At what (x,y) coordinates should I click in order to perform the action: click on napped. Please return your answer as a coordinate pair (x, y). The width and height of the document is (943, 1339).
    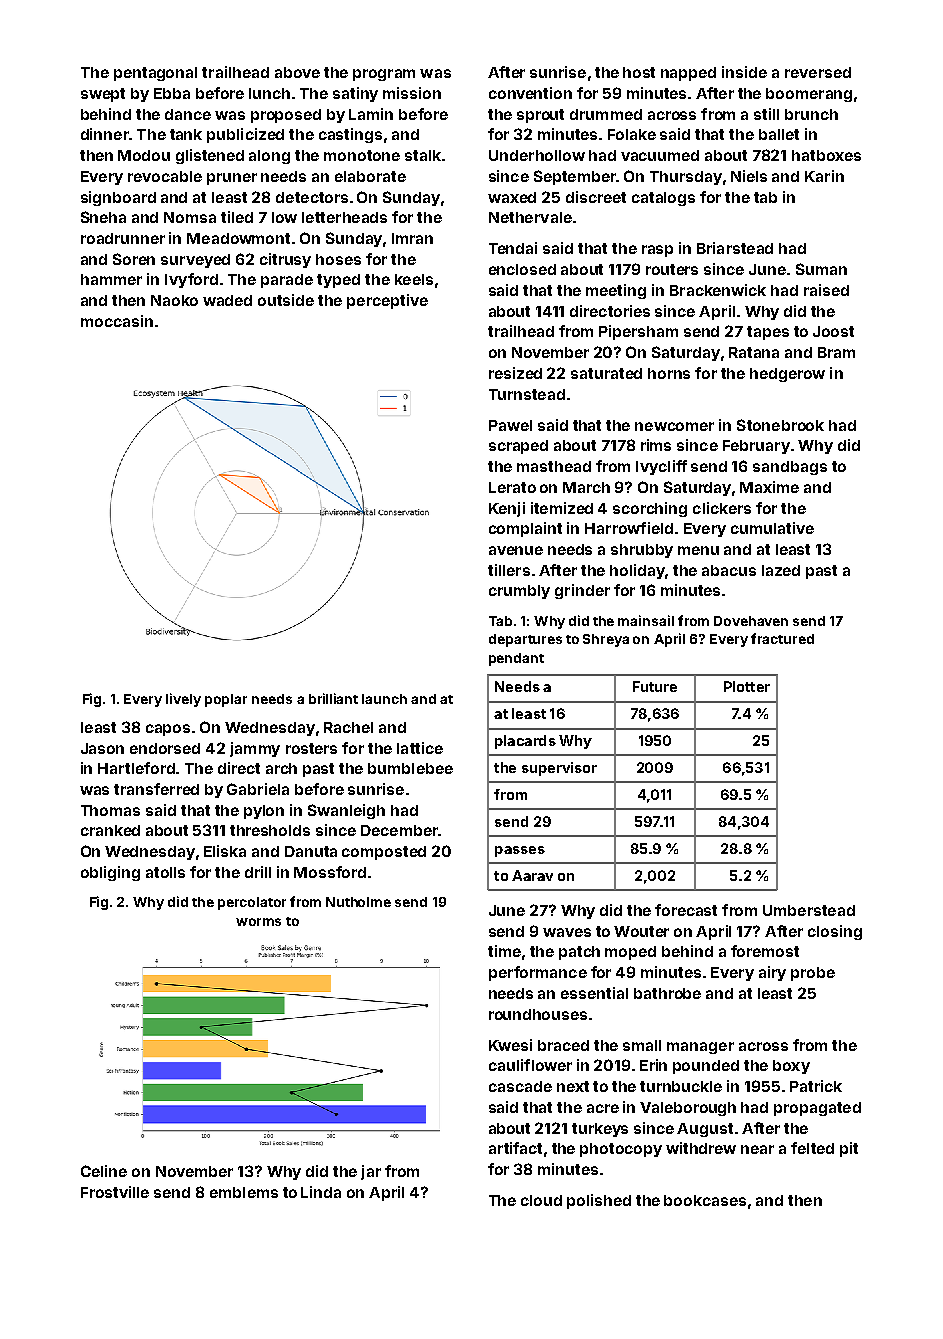
    Looking at the image, I should click on (688, 74).
